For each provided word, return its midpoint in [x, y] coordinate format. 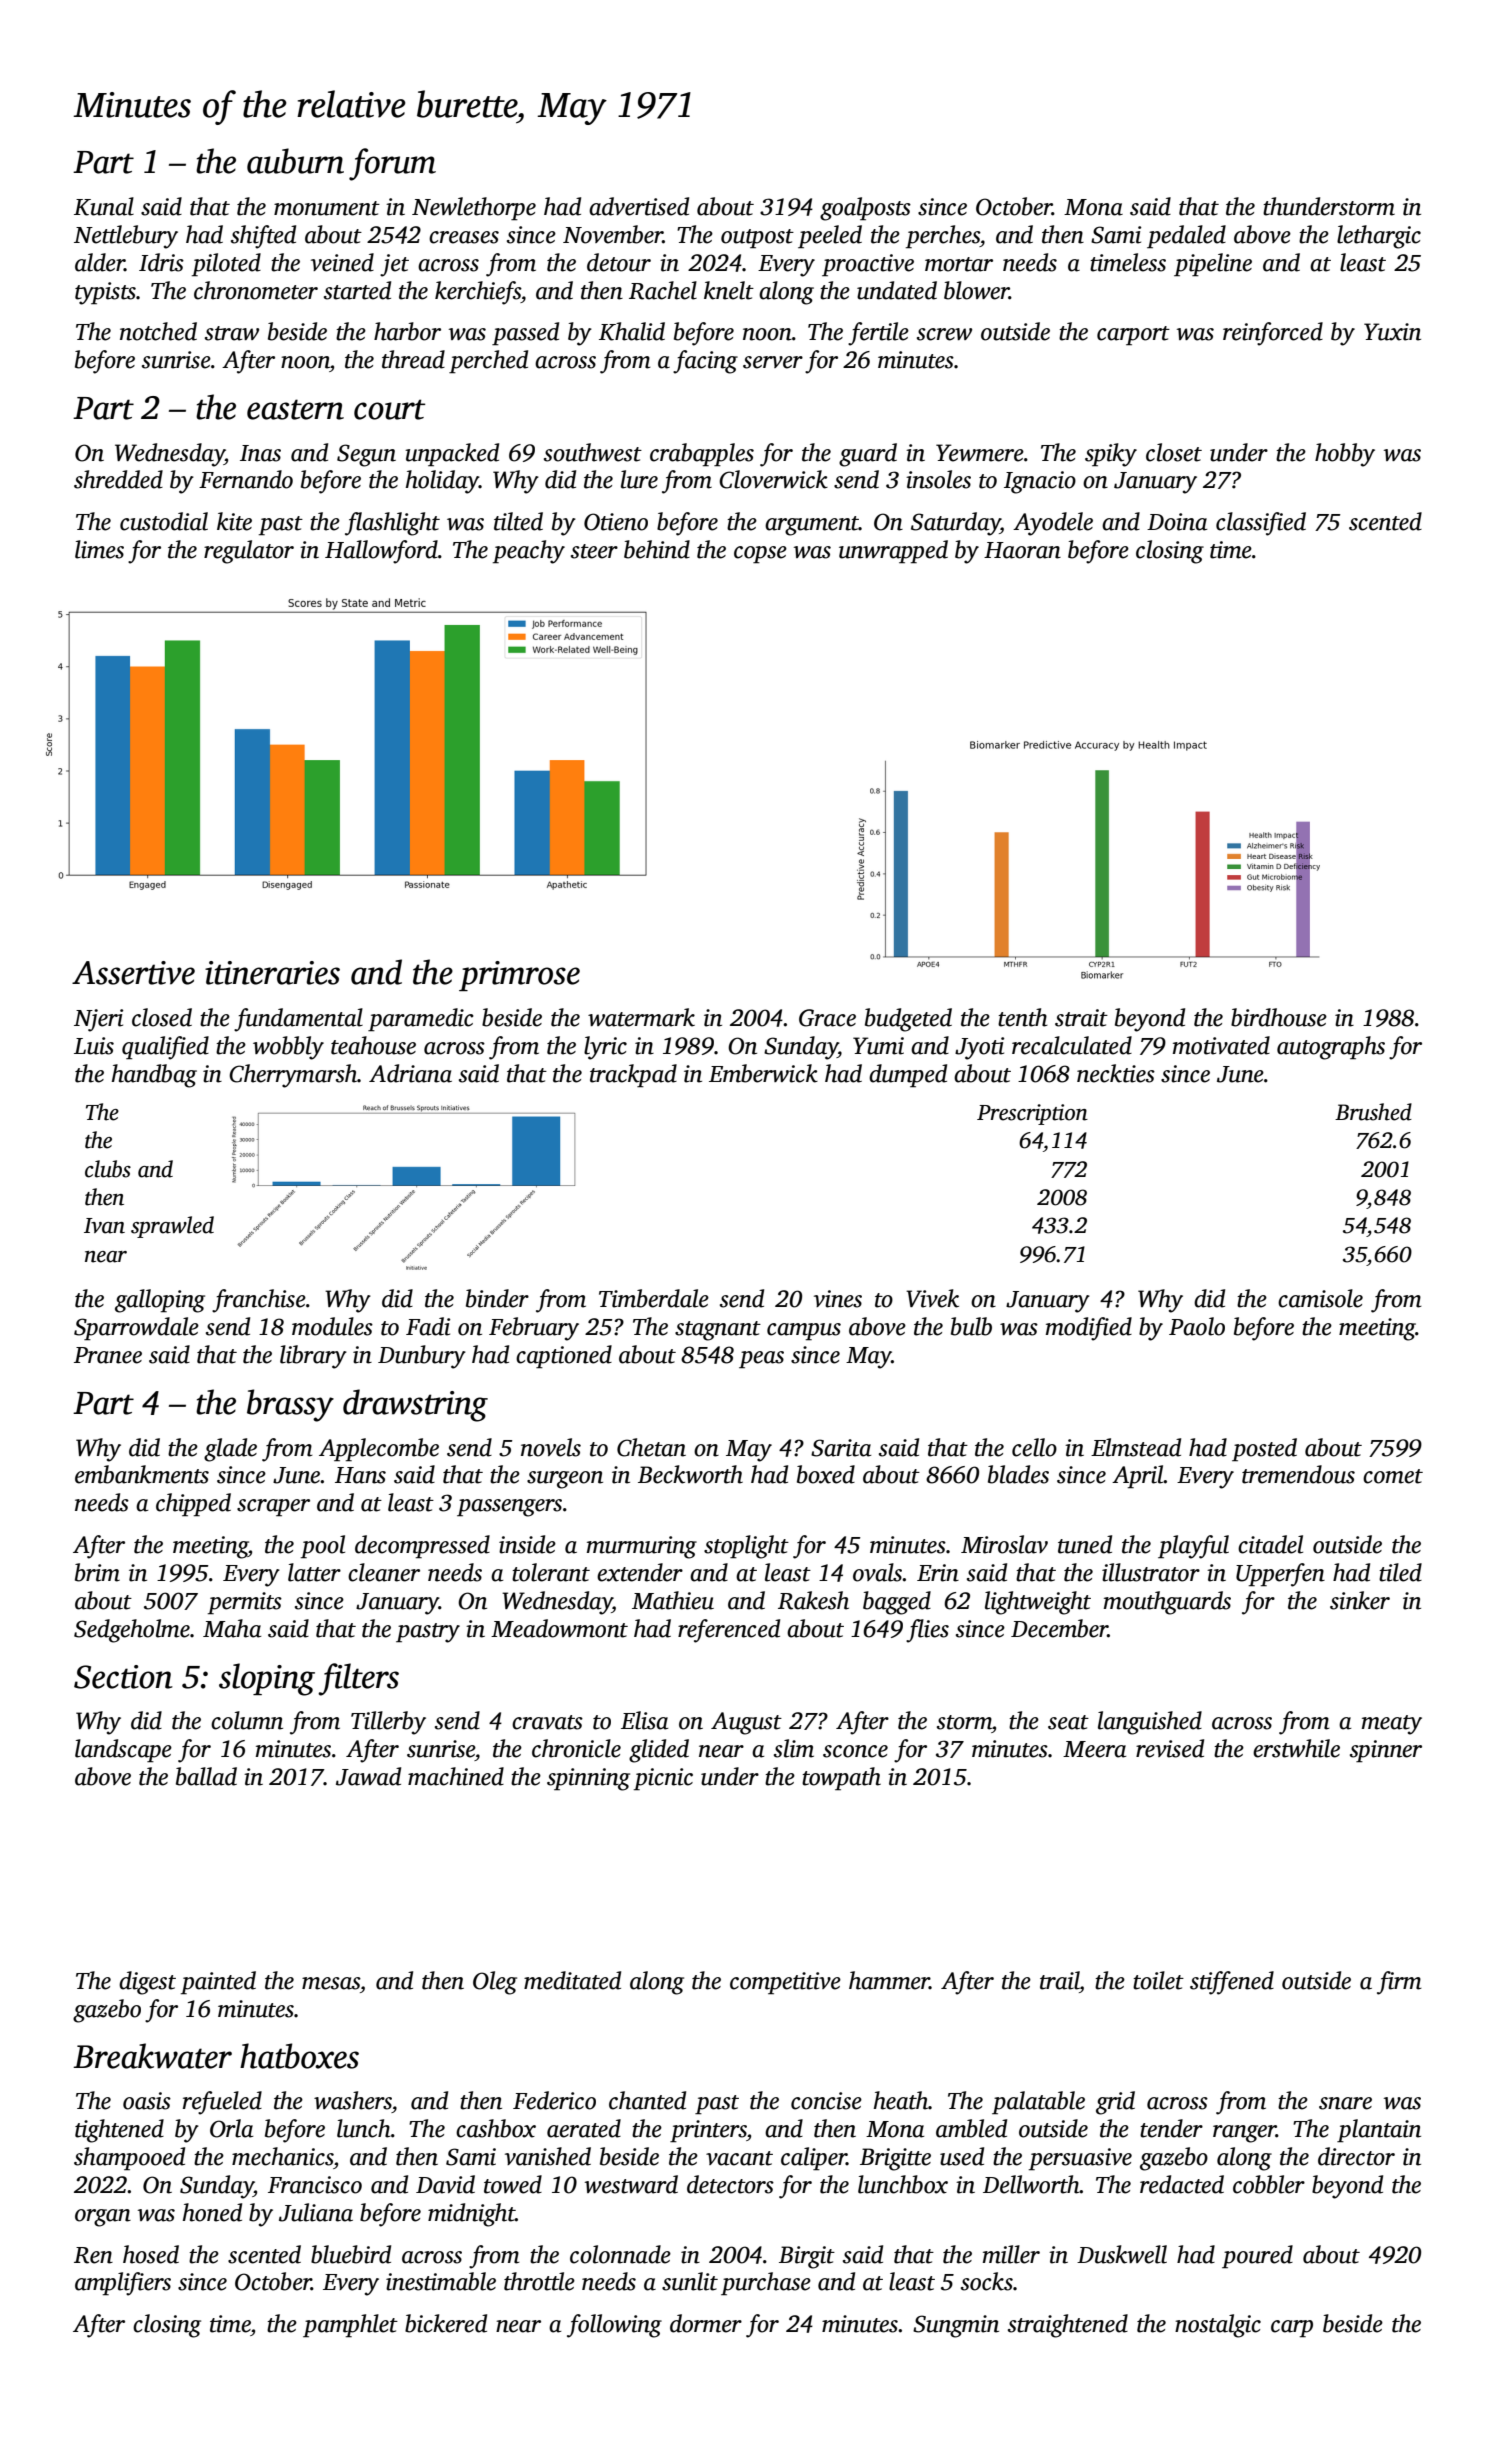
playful [1193, 1547]
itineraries [272, 973]
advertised [639, 206]
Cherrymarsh [293, 1076]
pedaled [1186, 237]
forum [392, 164]
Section [123, 1677]
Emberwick [763, 1073]
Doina [1177, 522]
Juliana [316, 2212]
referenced [729, 1631]
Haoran [1022, 550]
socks [987, 2281]
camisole [1320, 1298]
